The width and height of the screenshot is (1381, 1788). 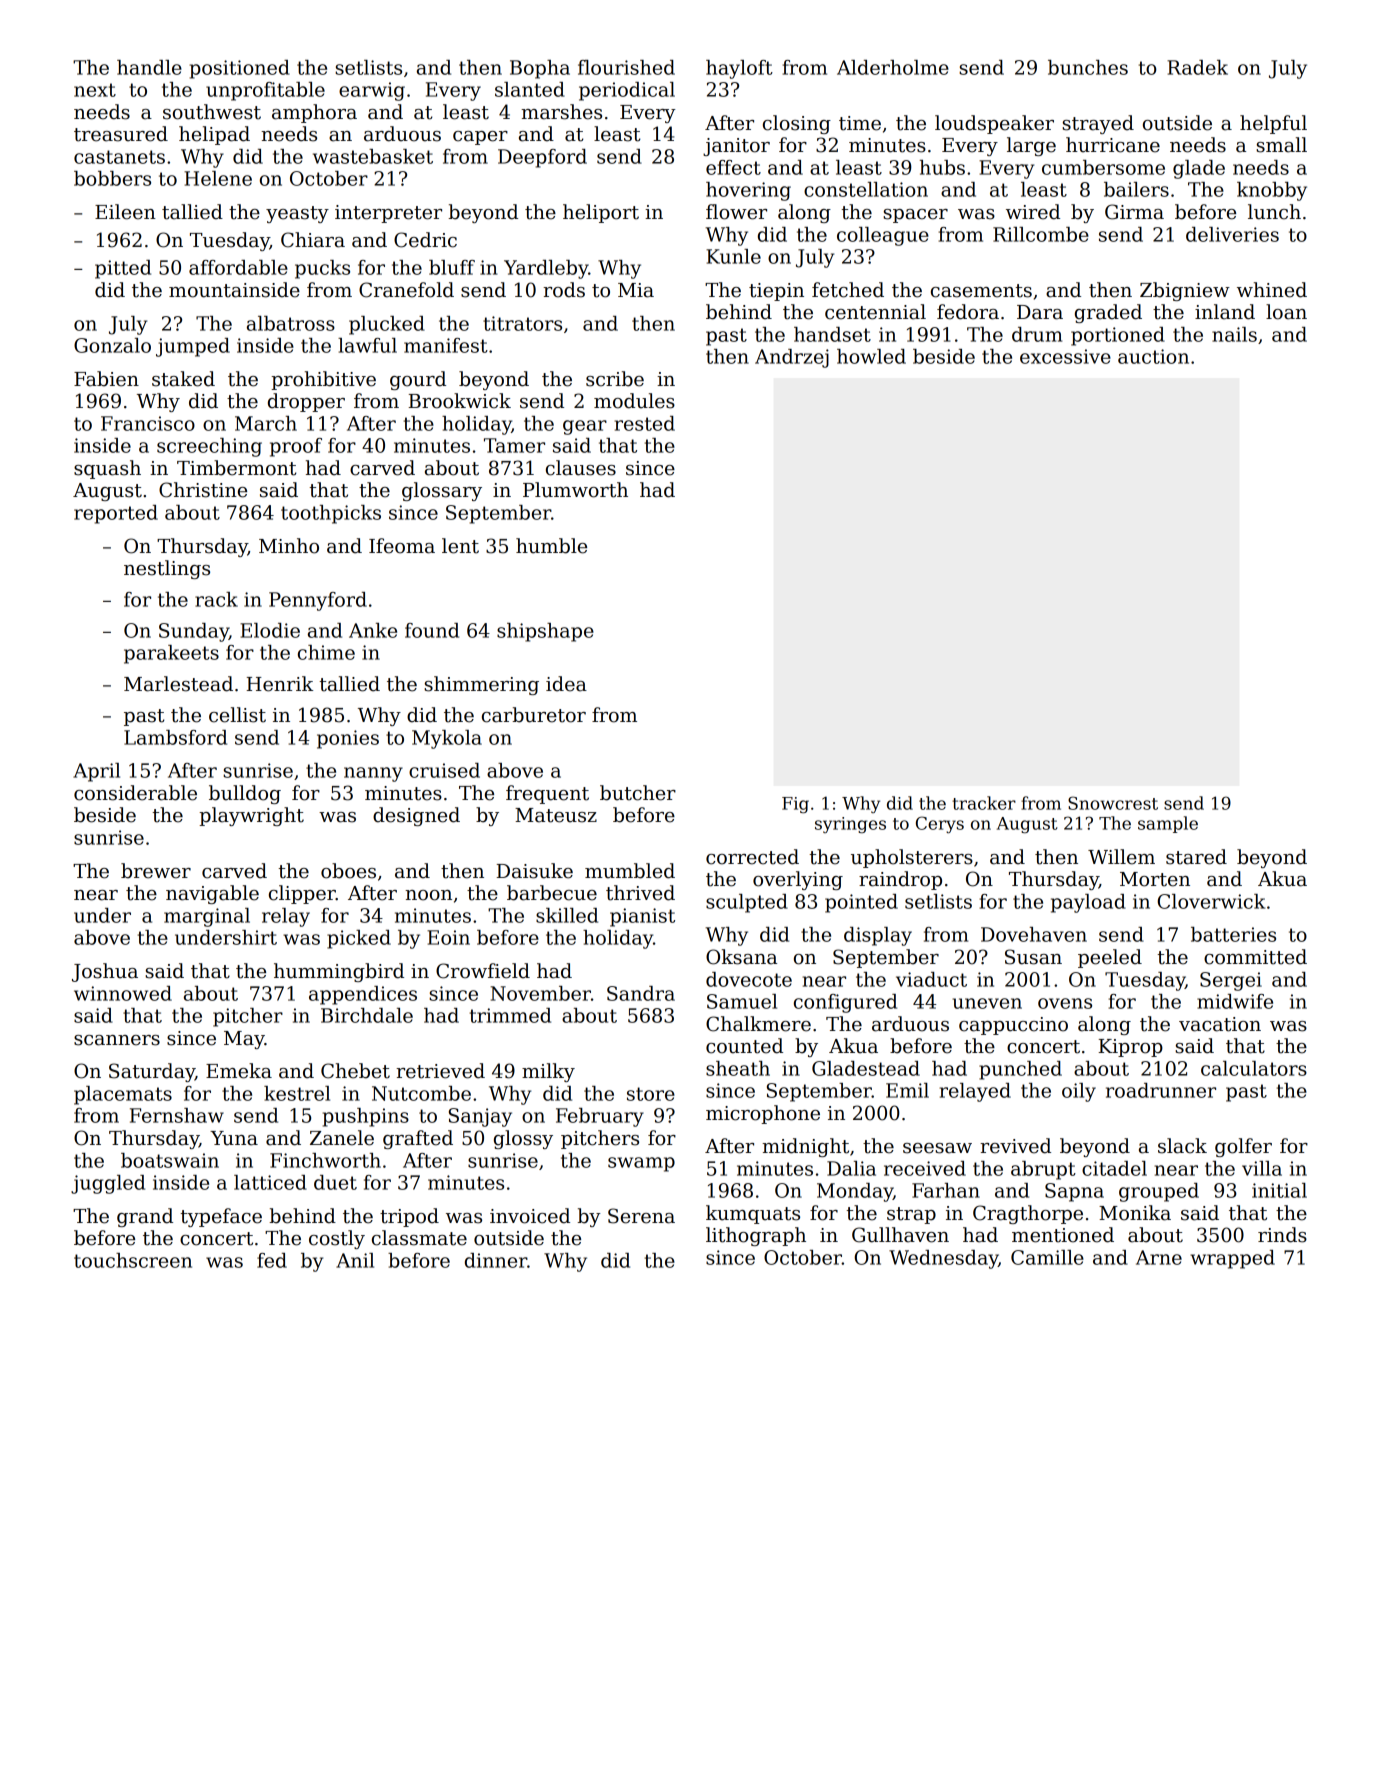 What do you see at coordinates (323, 380) in the screenshot?
I see `prohibitive` at bounding box center [323, 380].
